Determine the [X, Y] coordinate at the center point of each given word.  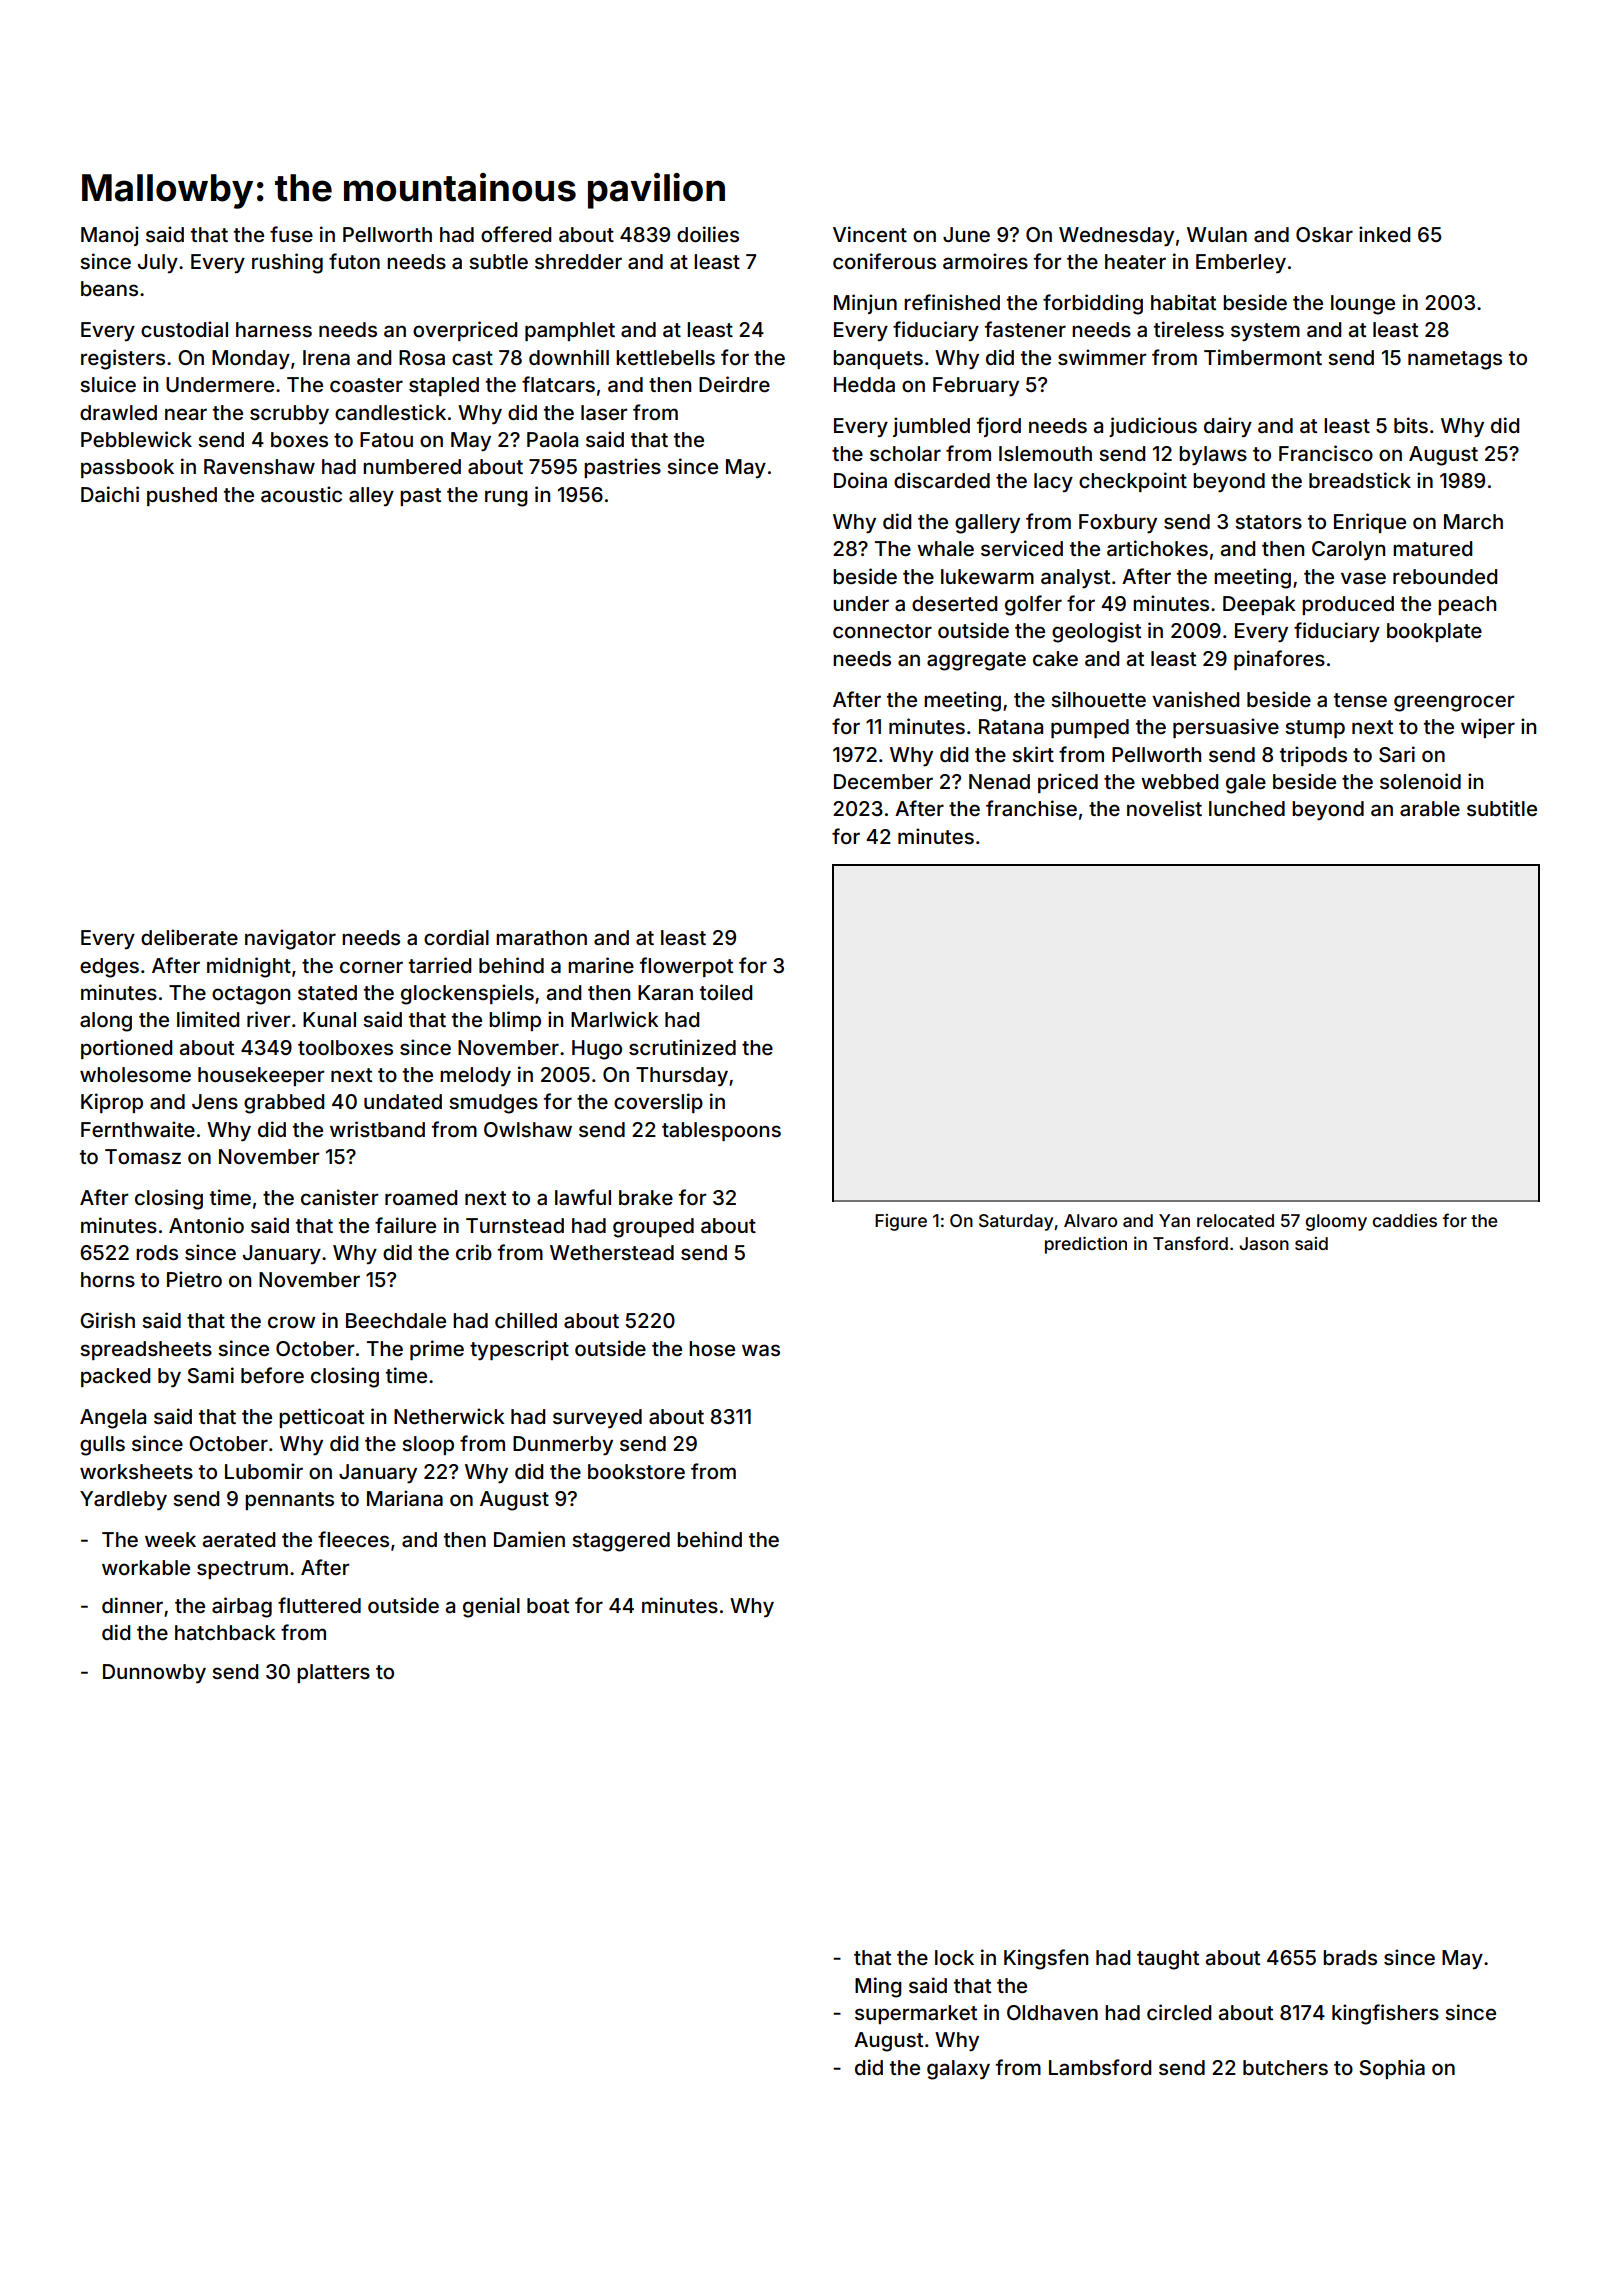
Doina [860, 480]
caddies [1405, 1220]
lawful [583, 1197]
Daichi [110, 494]
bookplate [1434, 632]
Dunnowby [154, 1674]
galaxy [958, 2070]
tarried [440, 965]
